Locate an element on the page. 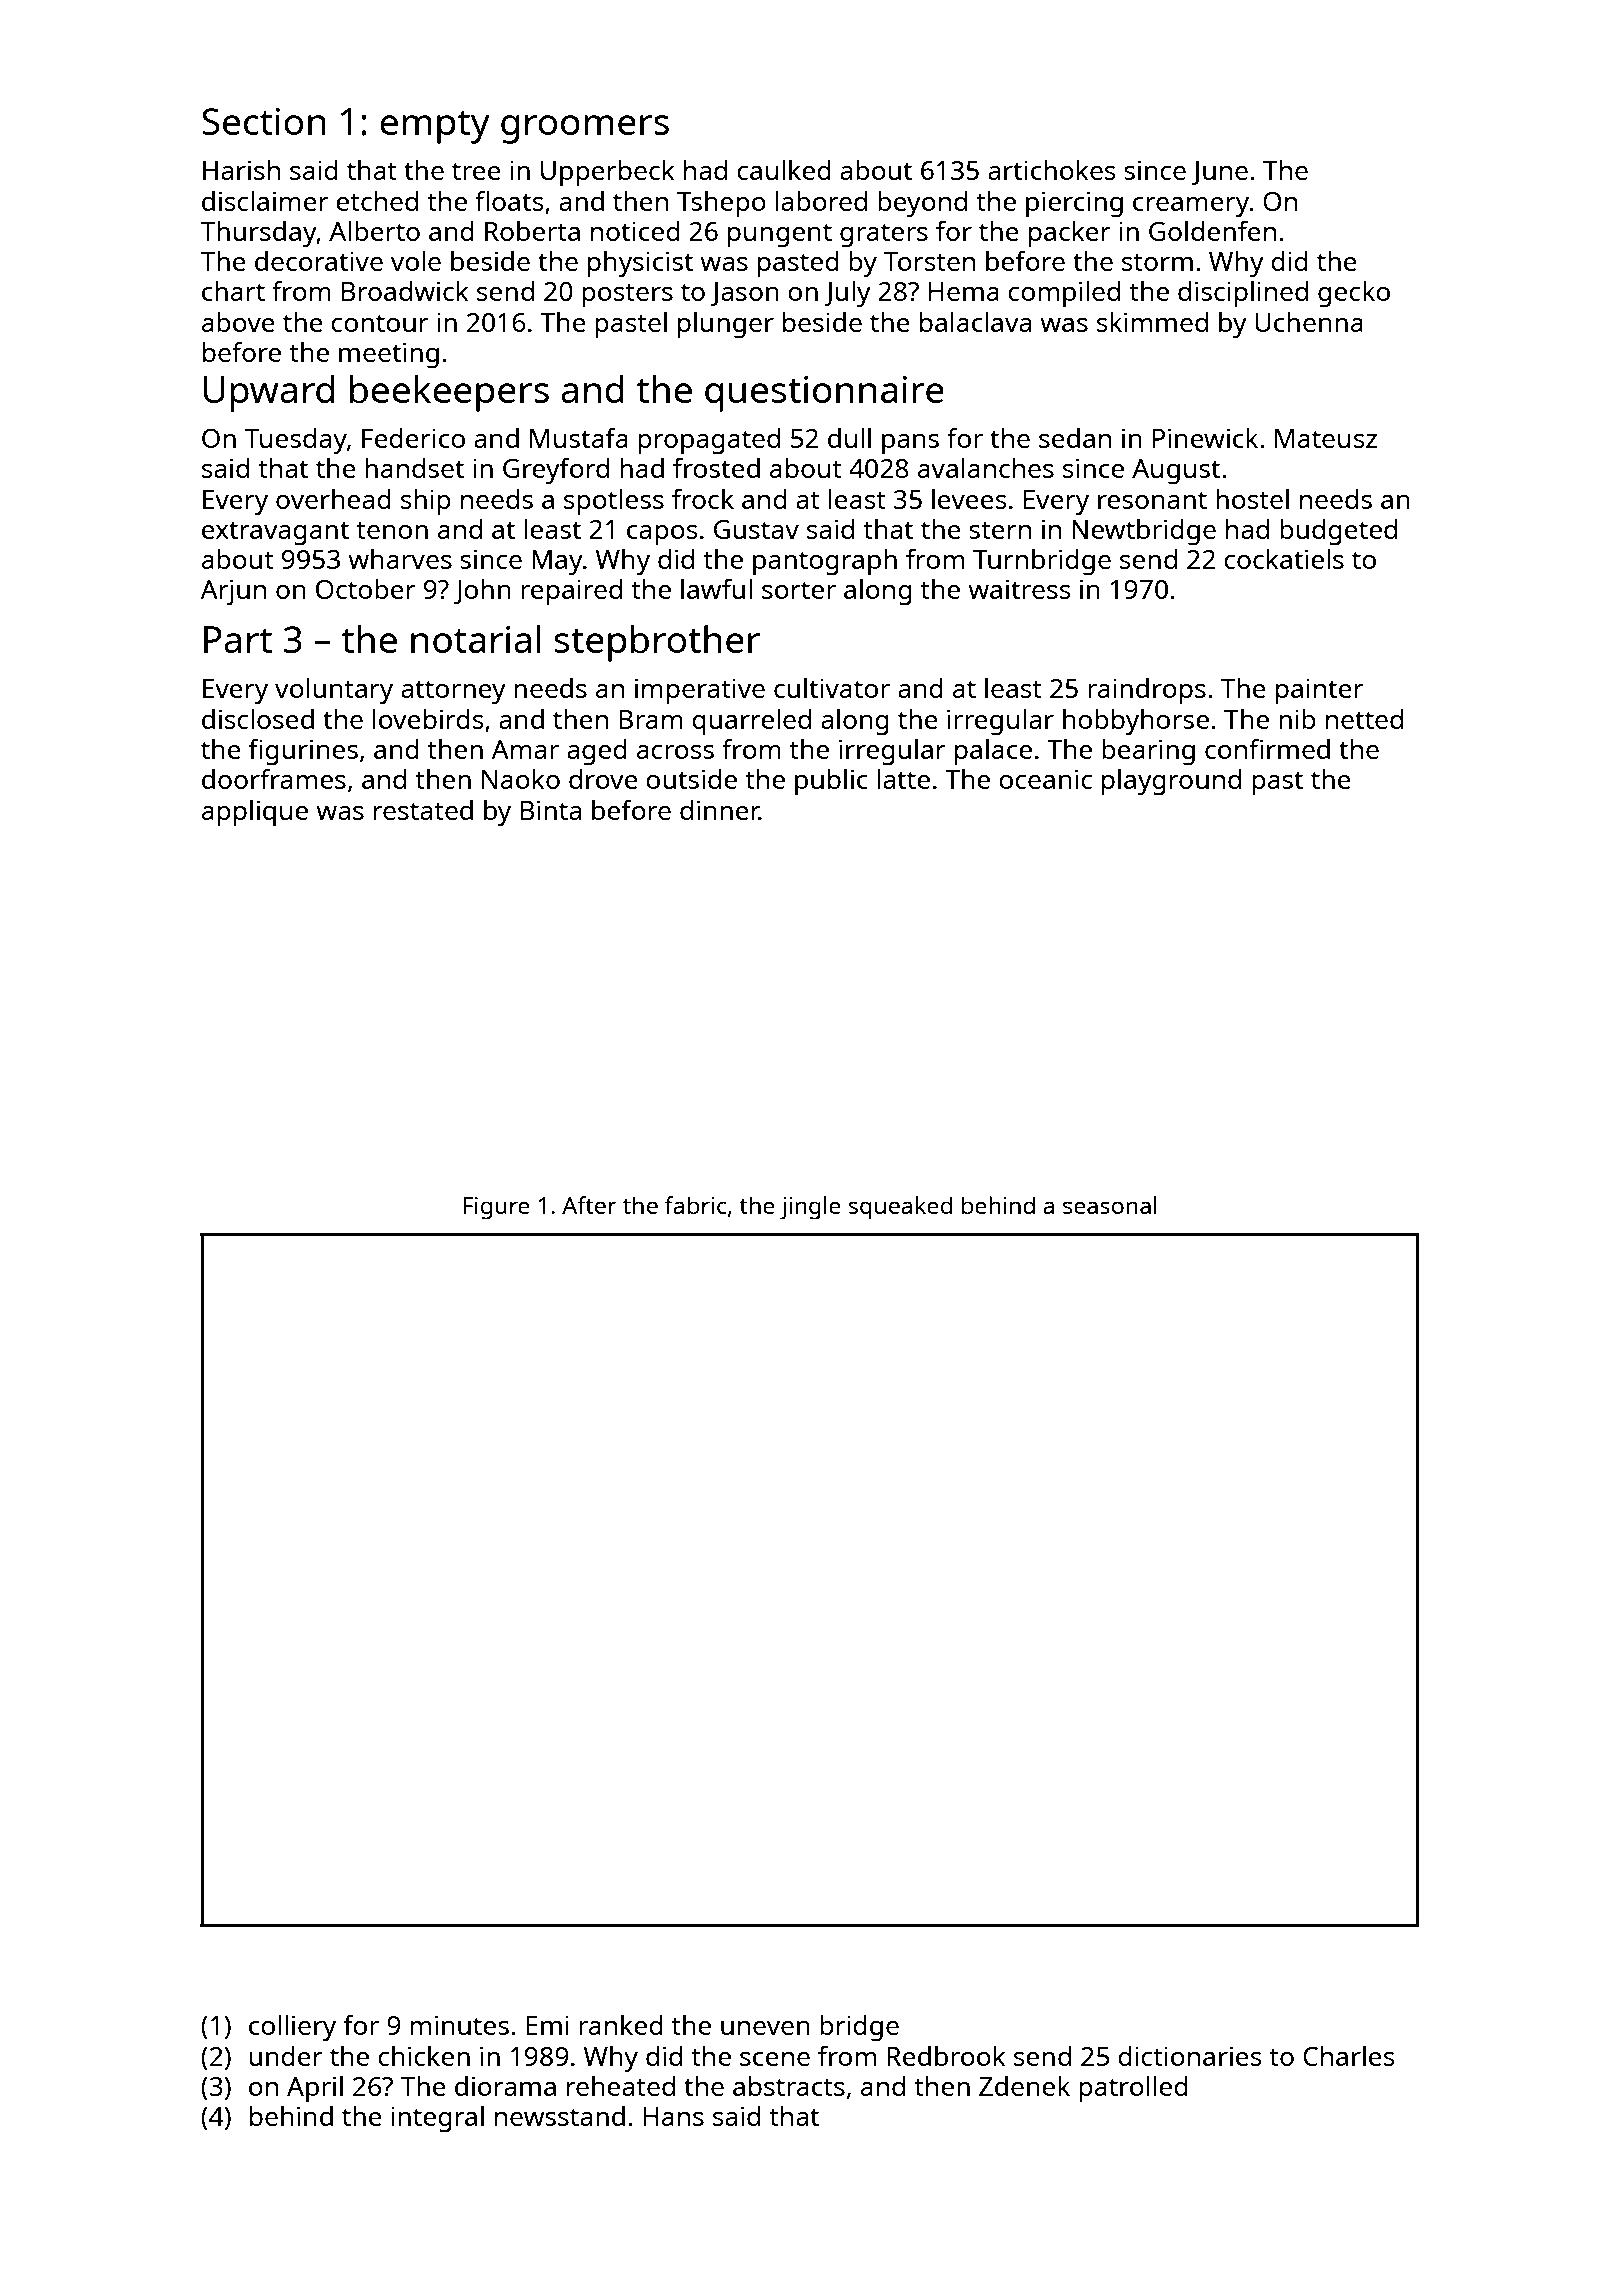 The image size is (1620, 2292). groomers is located at coordinates (585, 129).
